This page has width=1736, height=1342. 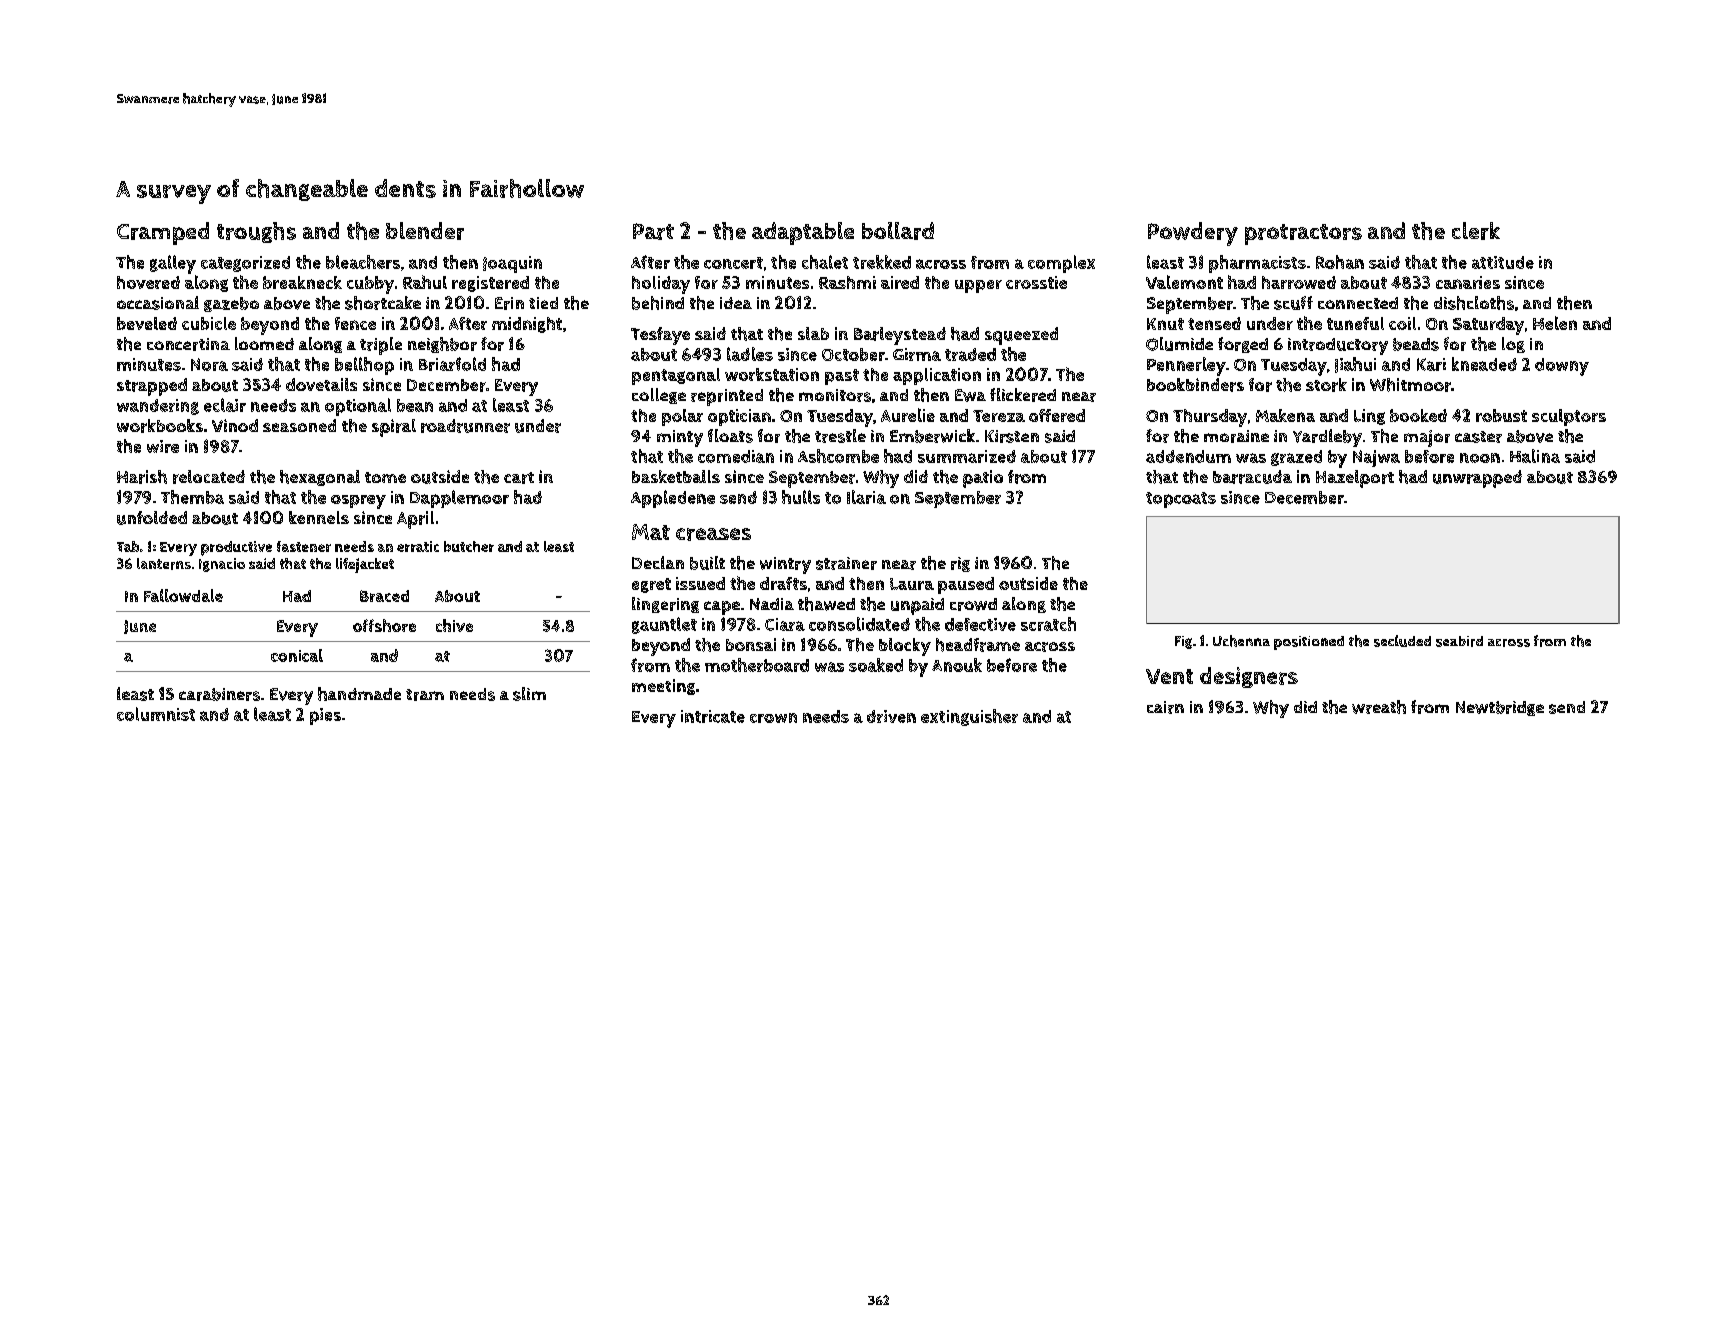 What do you see at coordinates (163, 233) in the page?
I see `Cramped` at bounding box center [163, 233].
